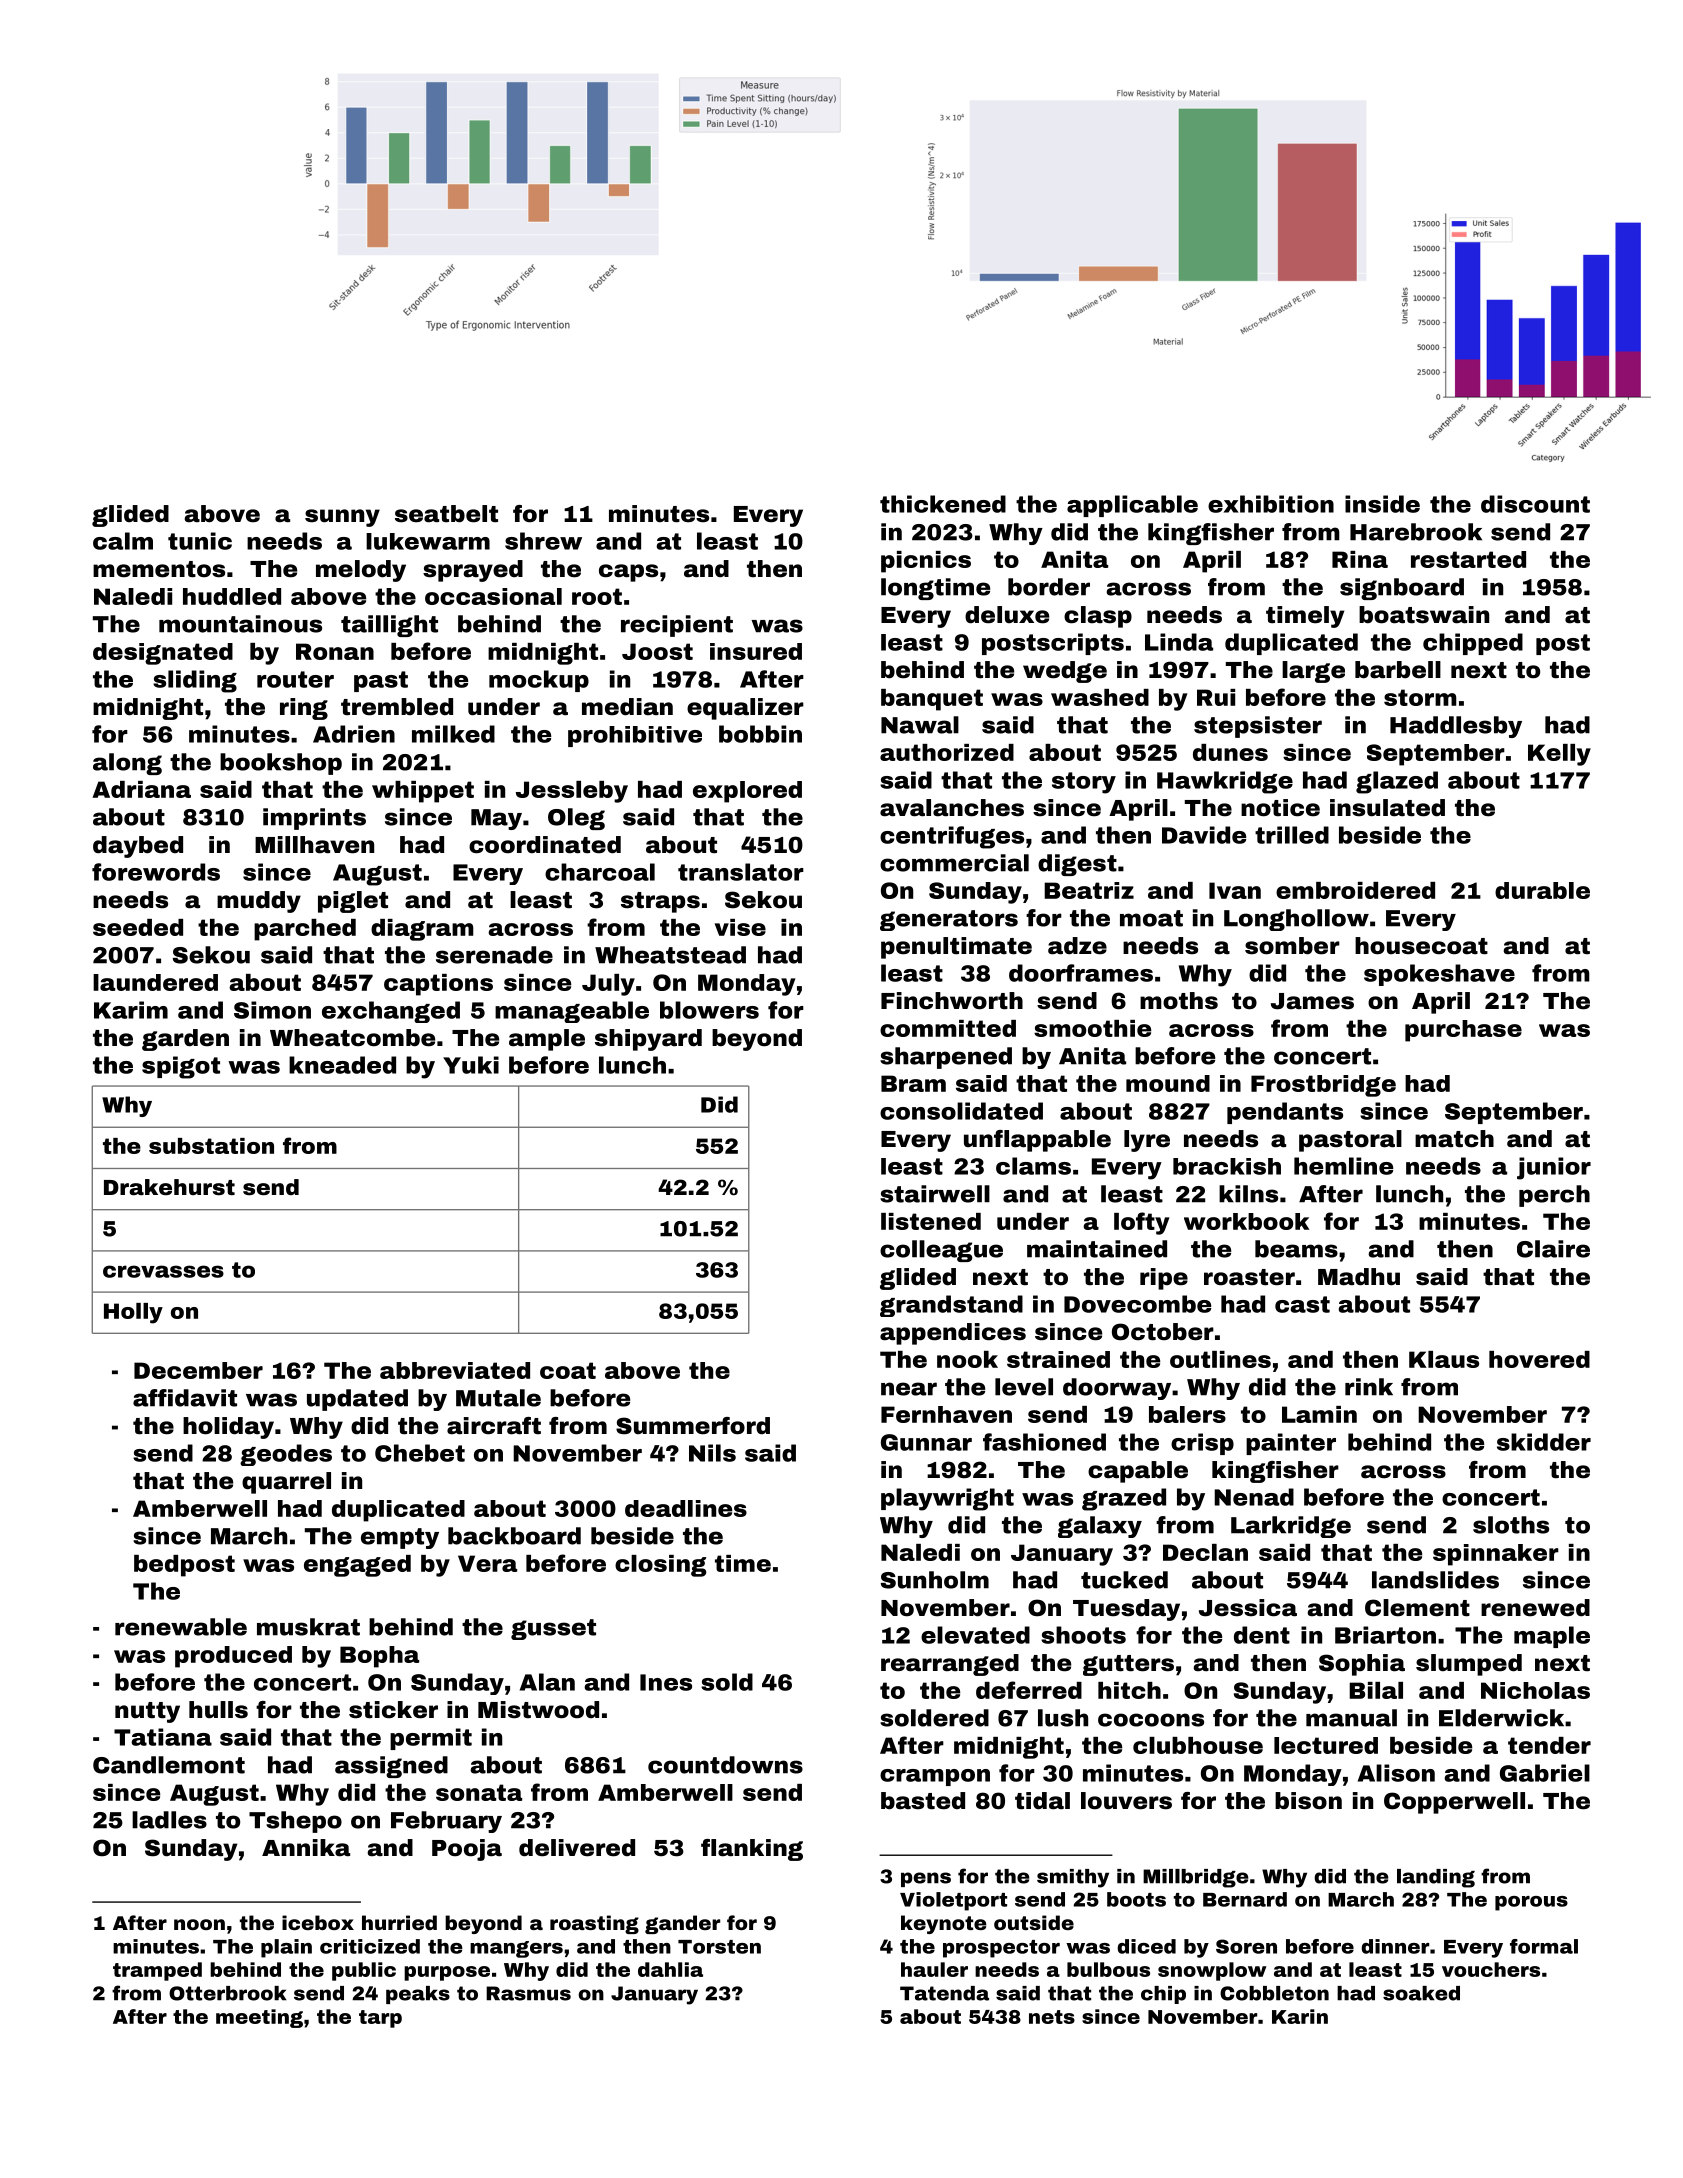  Describe the element at coordinates (1535, 504) in the page. I see `discount` at that location.
